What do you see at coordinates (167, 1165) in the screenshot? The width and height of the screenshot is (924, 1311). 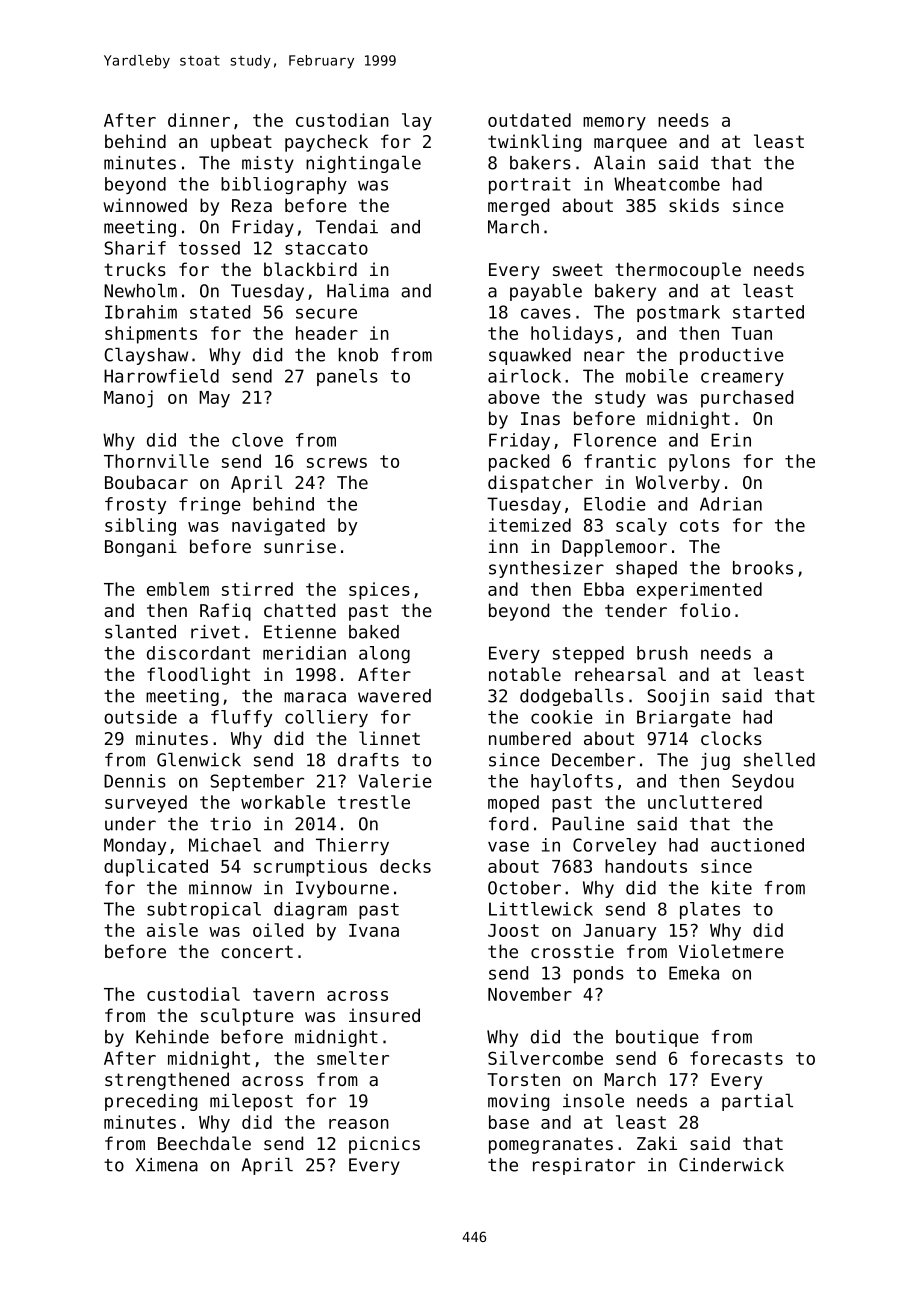 I see `Ximena` at bounding box center [167, 1165].
